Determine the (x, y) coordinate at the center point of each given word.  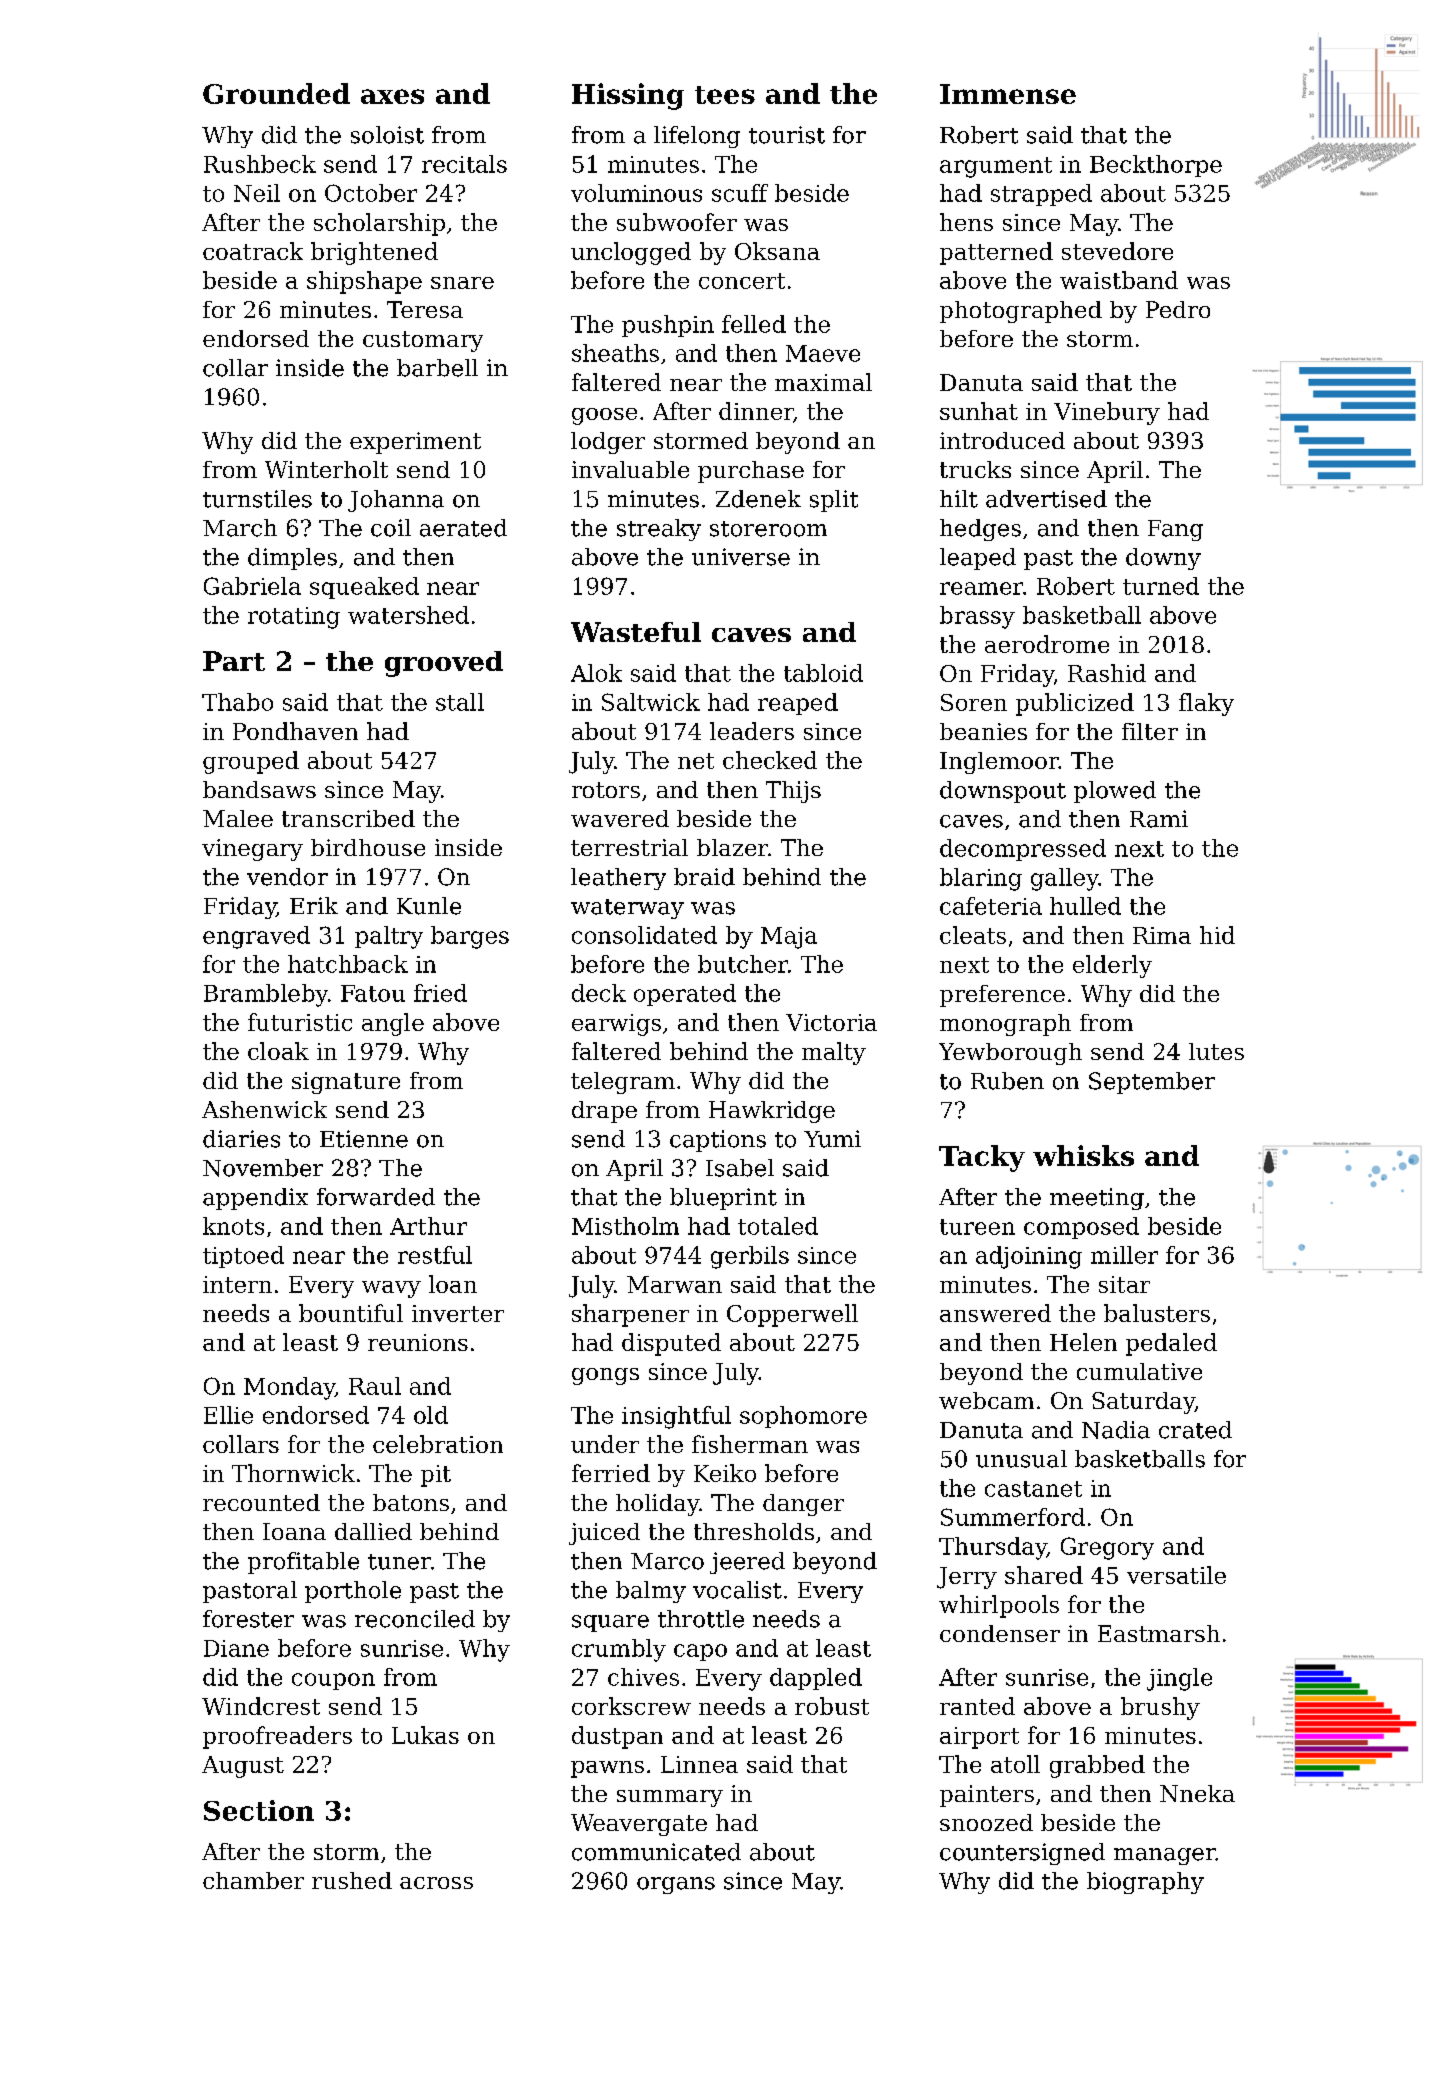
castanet (1033, 1489)
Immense (1008, 94)
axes (392, 96)
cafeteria (991, 906)
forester (248, 1619)
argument (996, 167)
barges (470, 937)
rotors (606, 790)
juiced (604, 1534)
